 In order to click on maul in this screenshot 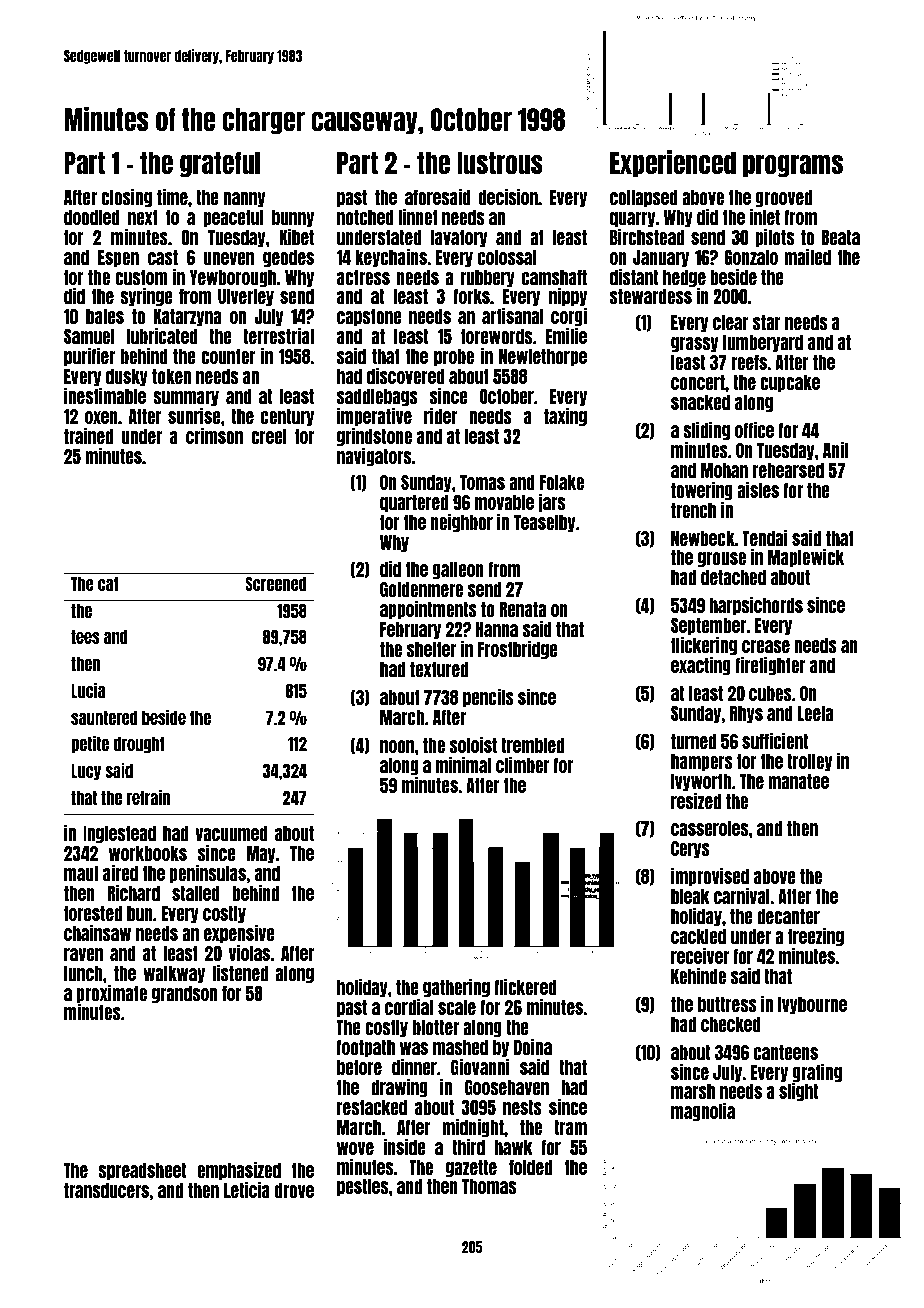, I will do `click(81, 873)`.
